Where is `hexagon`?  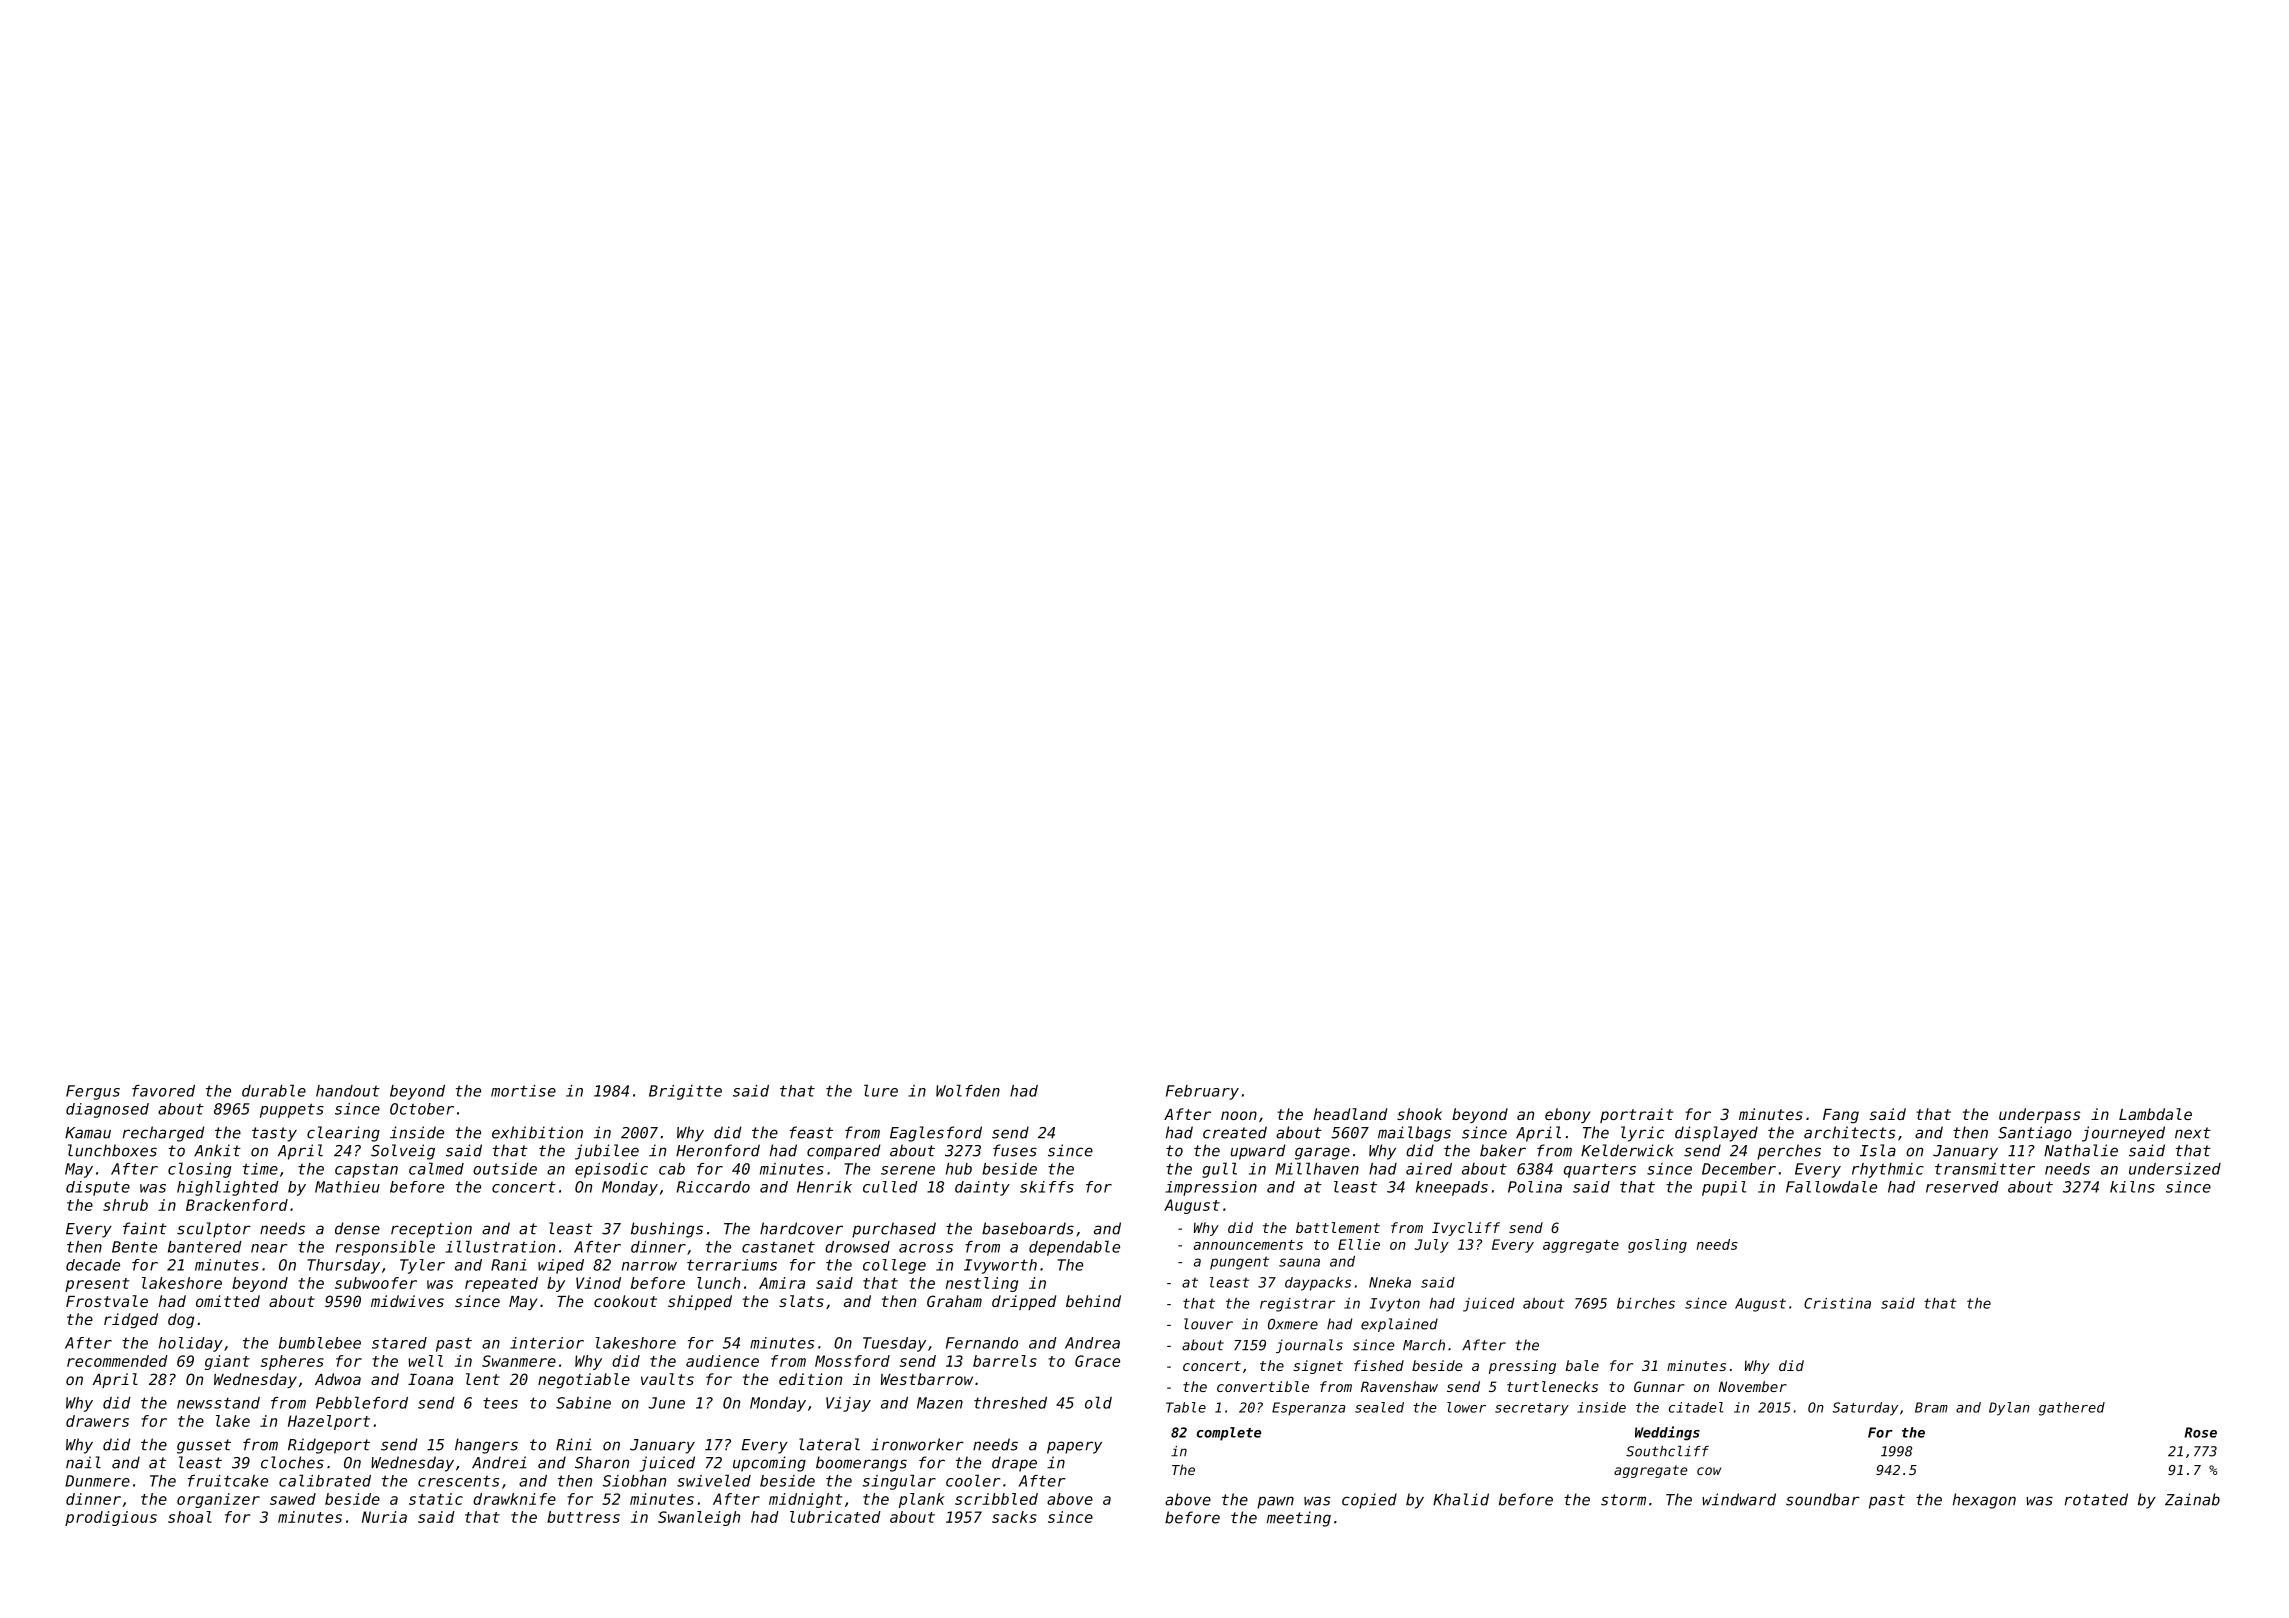
hexagon is located at coordinates (1984, 1501).
